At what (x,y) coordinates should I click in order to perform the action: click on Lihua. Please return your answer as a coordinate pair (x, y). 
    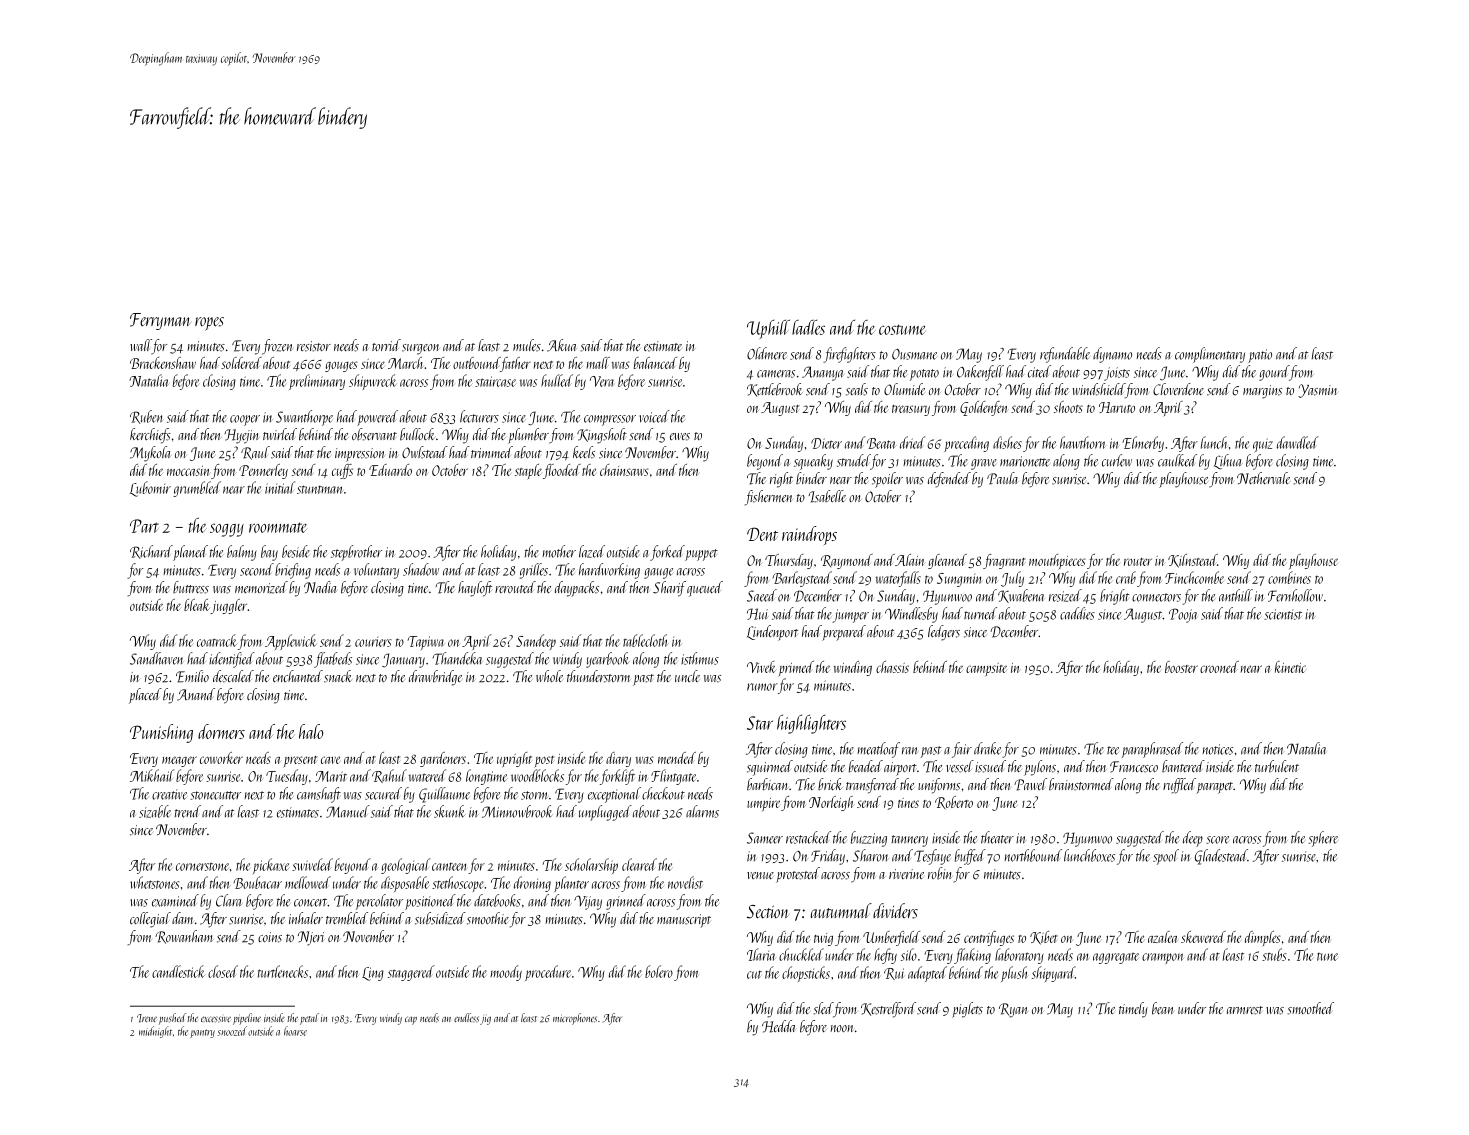
    Looking at the image, I should click on (1228, 462).
